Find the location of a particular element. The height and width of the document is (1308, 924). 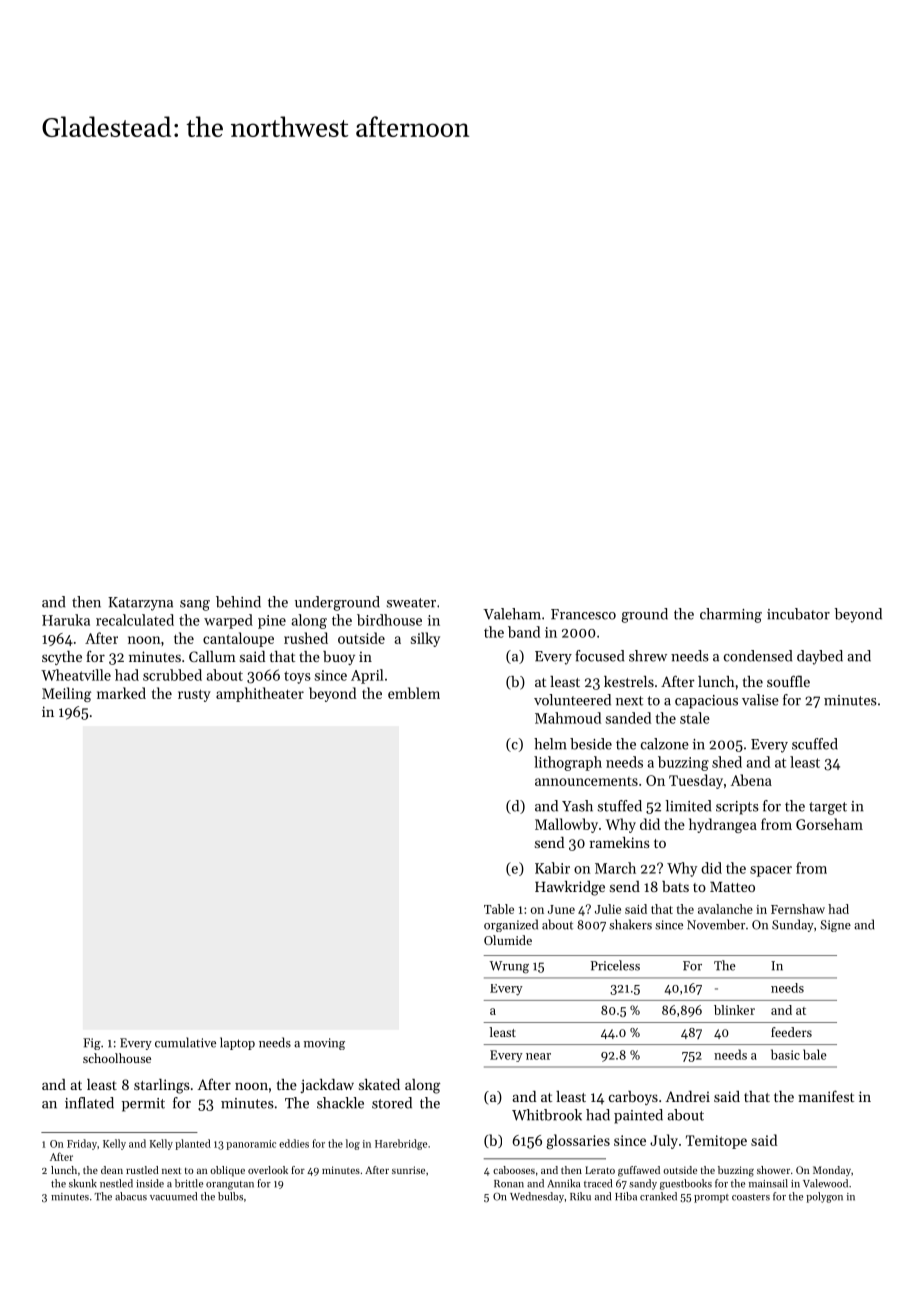

rusty is located at coordinates (194, 695).
